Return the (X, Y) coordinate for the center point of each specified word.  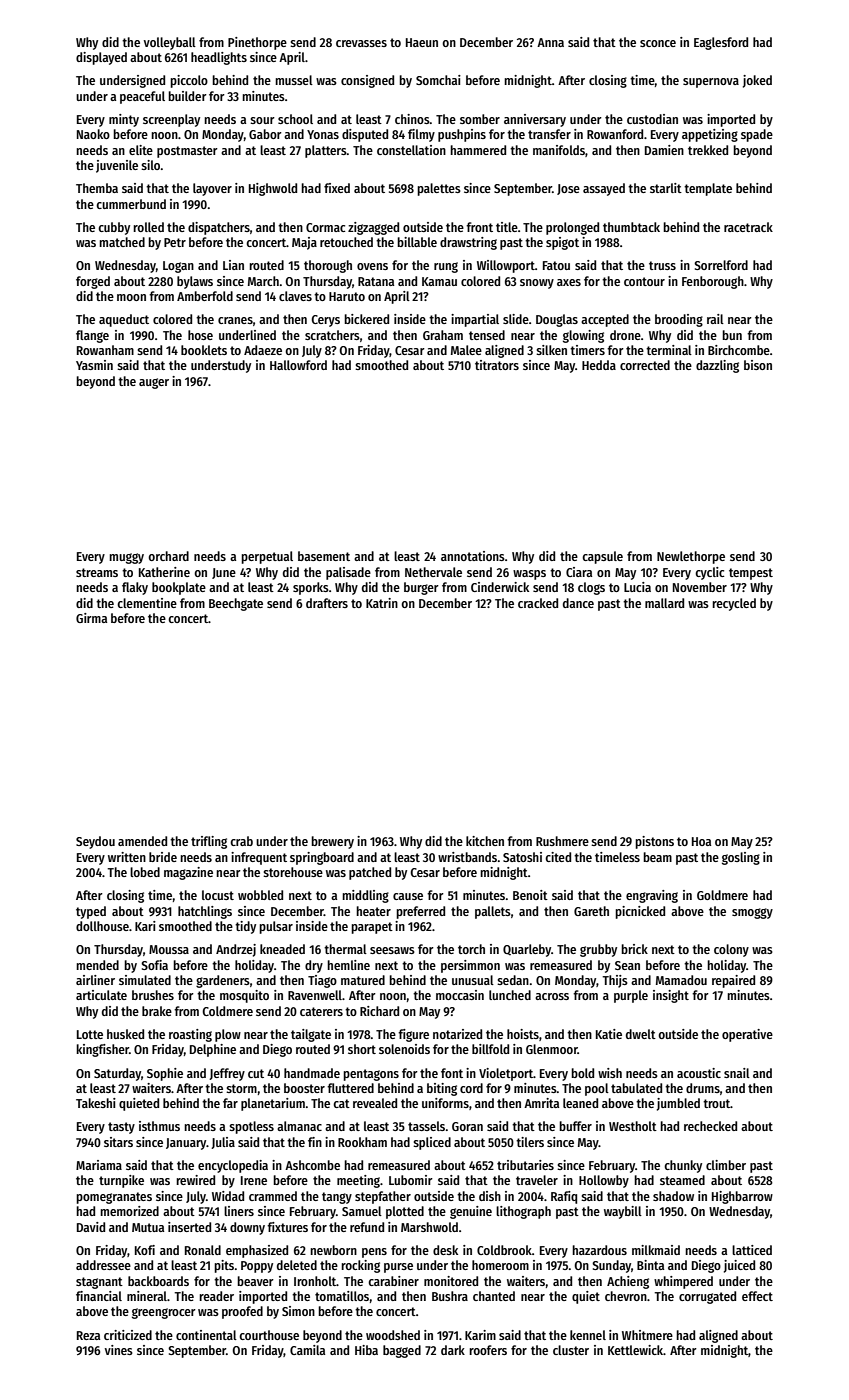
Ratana (376, 281)
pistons (654, 842)
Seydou (95, 842)
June (224, 573)
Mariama (99, 1165)
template (708, 189)
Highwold (273, 189)
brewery (332, 842)
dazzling (717, 366)
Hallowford (298, 365)
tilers (530, 1142)
